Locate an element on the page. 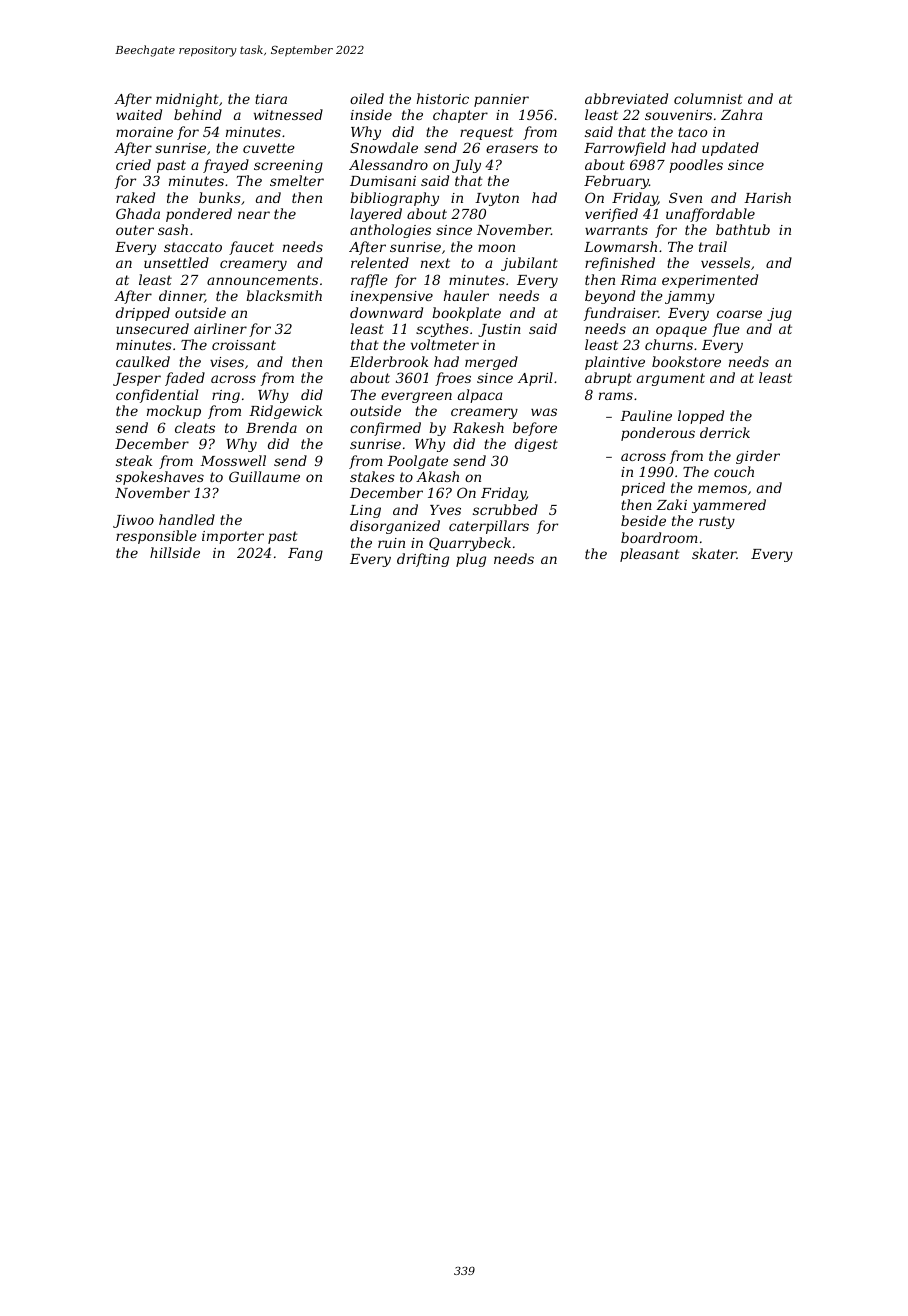 This document has width=908, height=1316. lopped is located at coordinates (701, 417).
